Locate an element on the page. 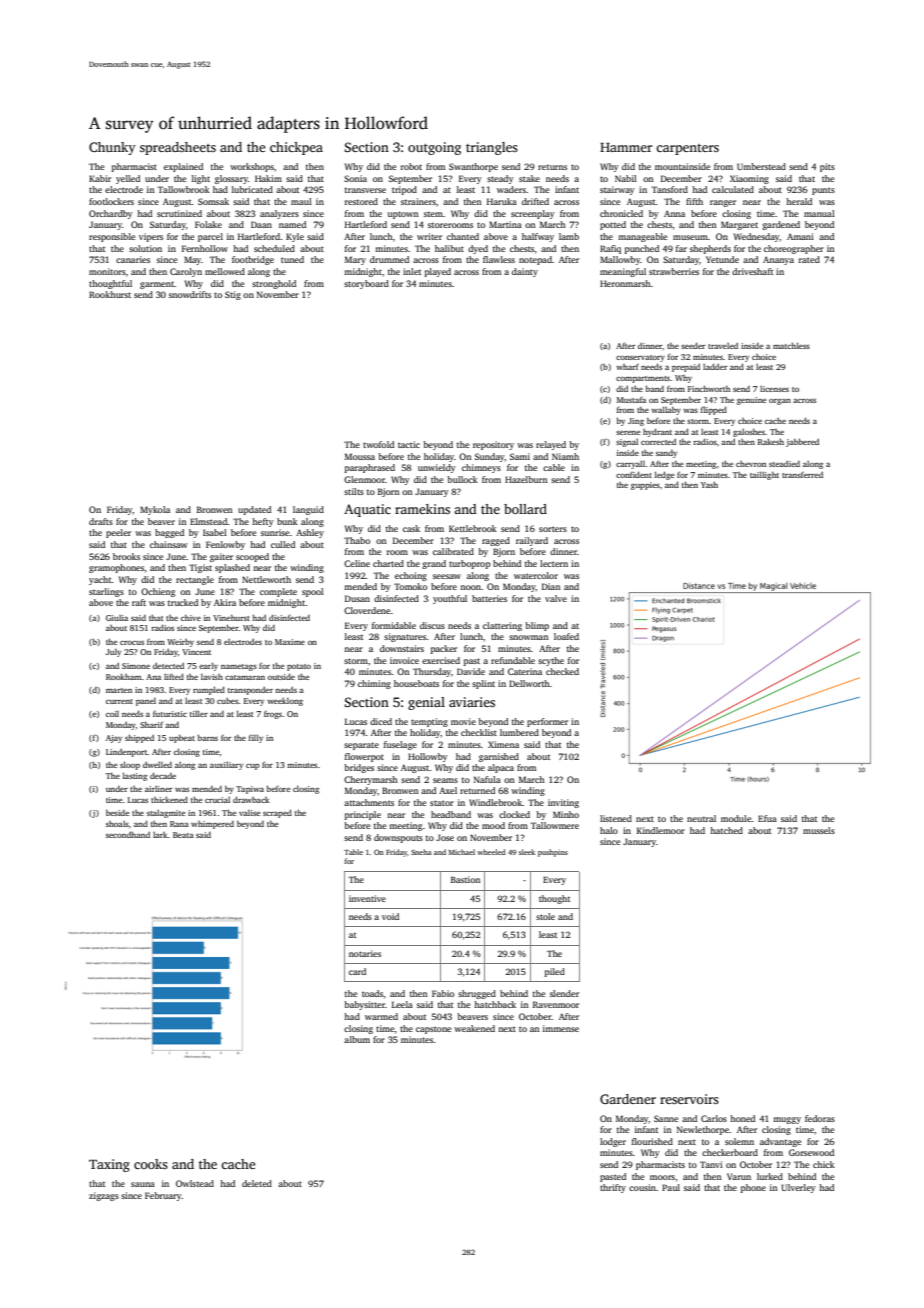  Sneha is located at coordinates (421, 852).
